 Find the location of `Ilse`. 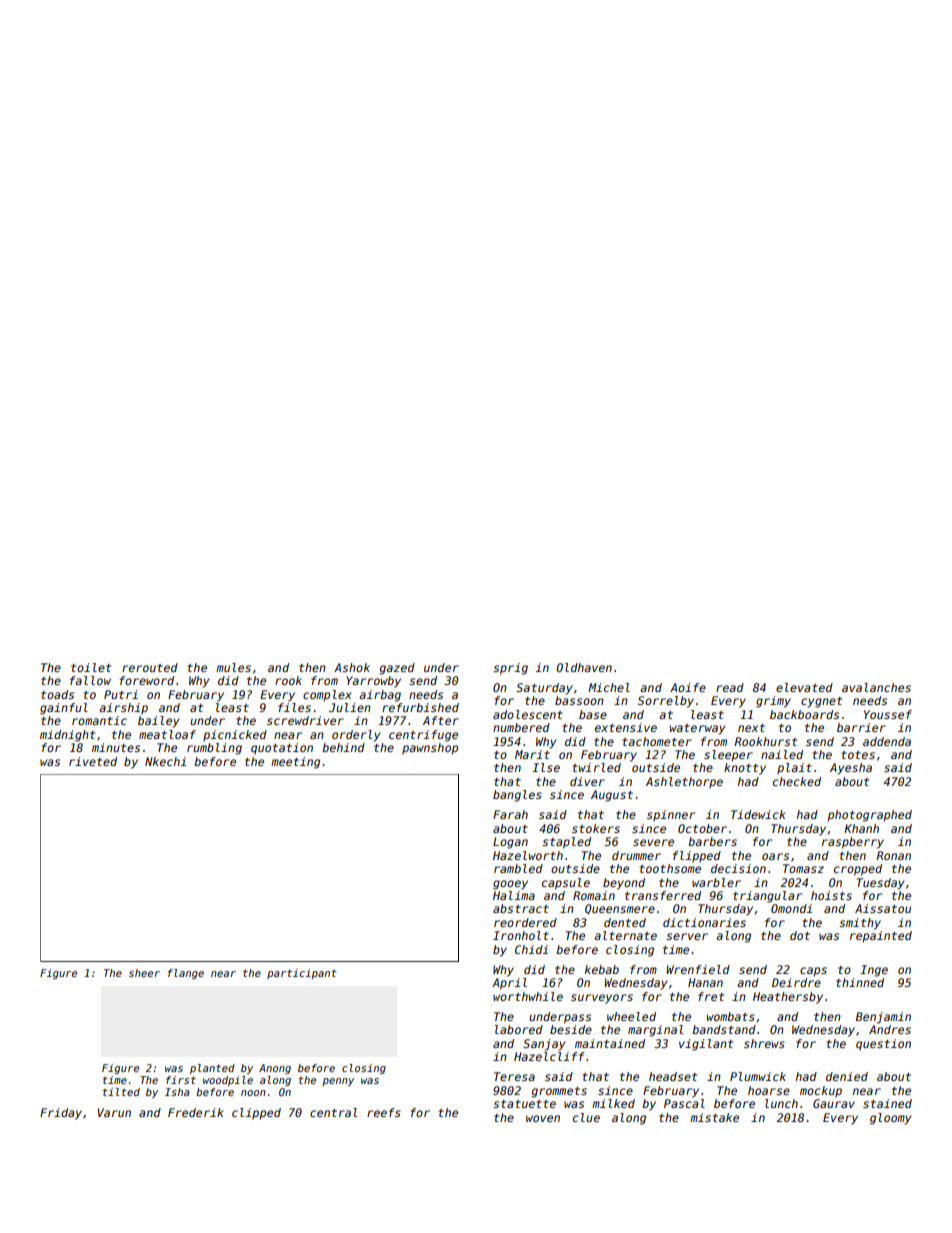

Ilse is located at coordinates (546, 767).
